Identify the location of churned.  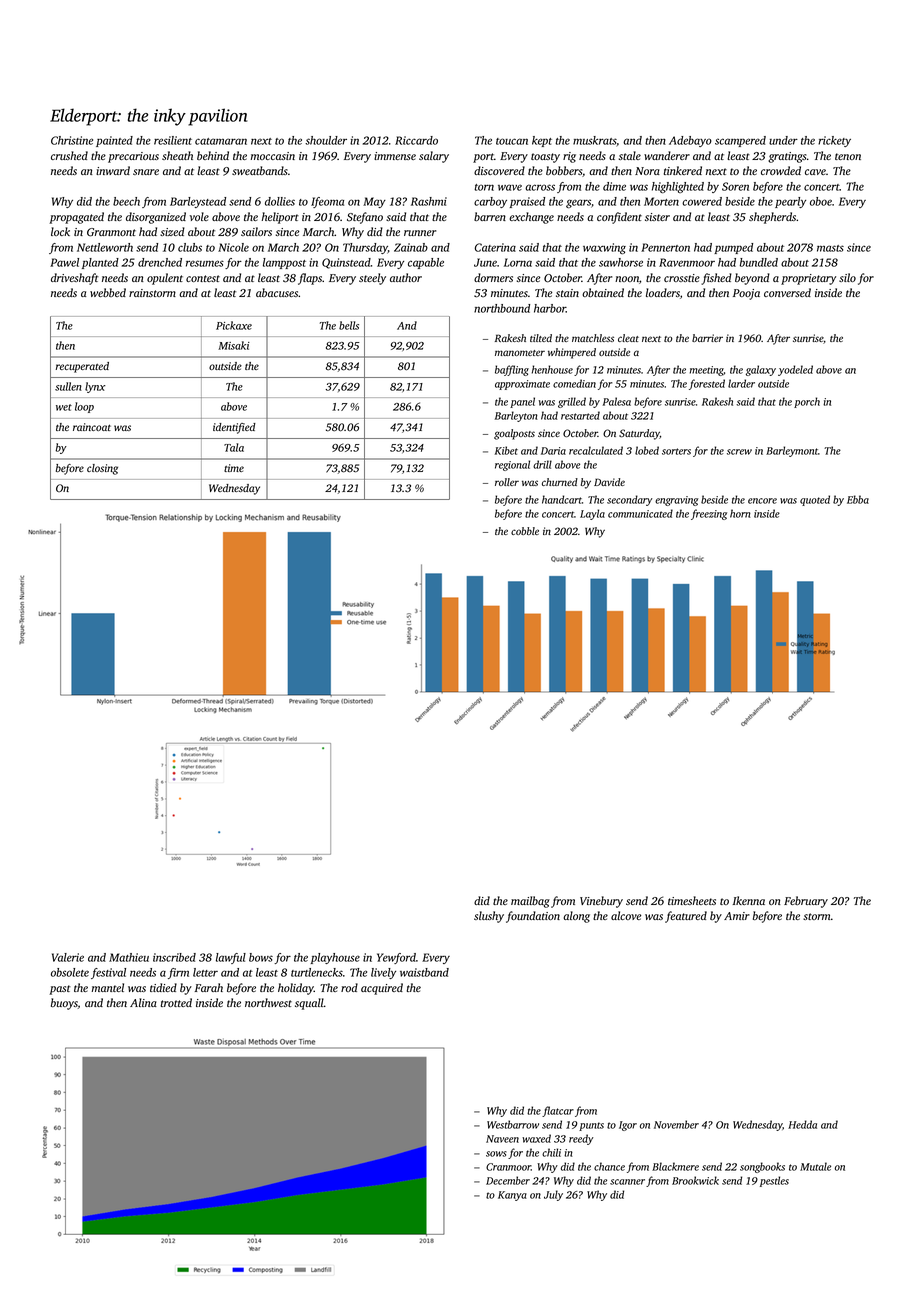
(560, 482).
